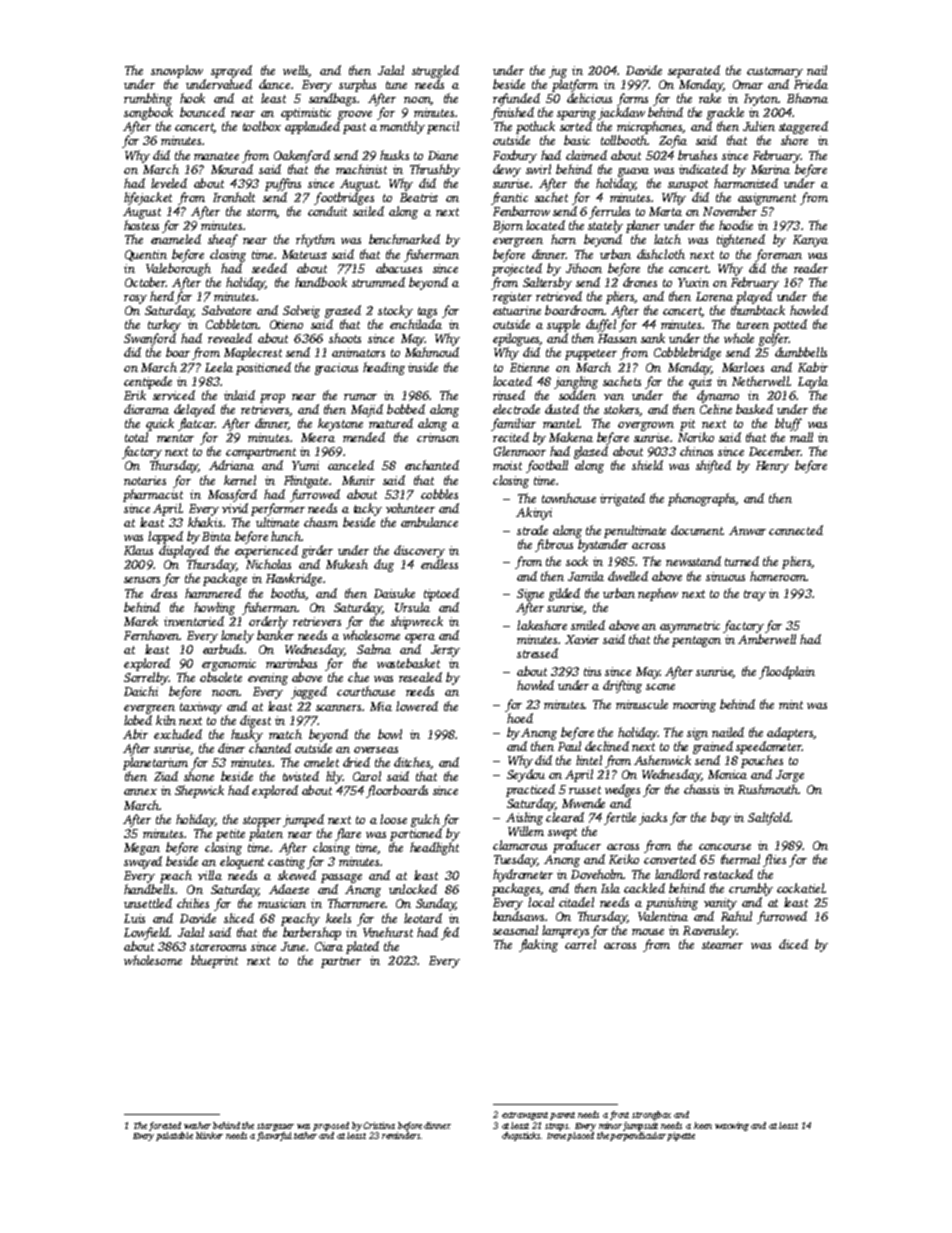  I want to click on eloquent, so click(242, 862).
